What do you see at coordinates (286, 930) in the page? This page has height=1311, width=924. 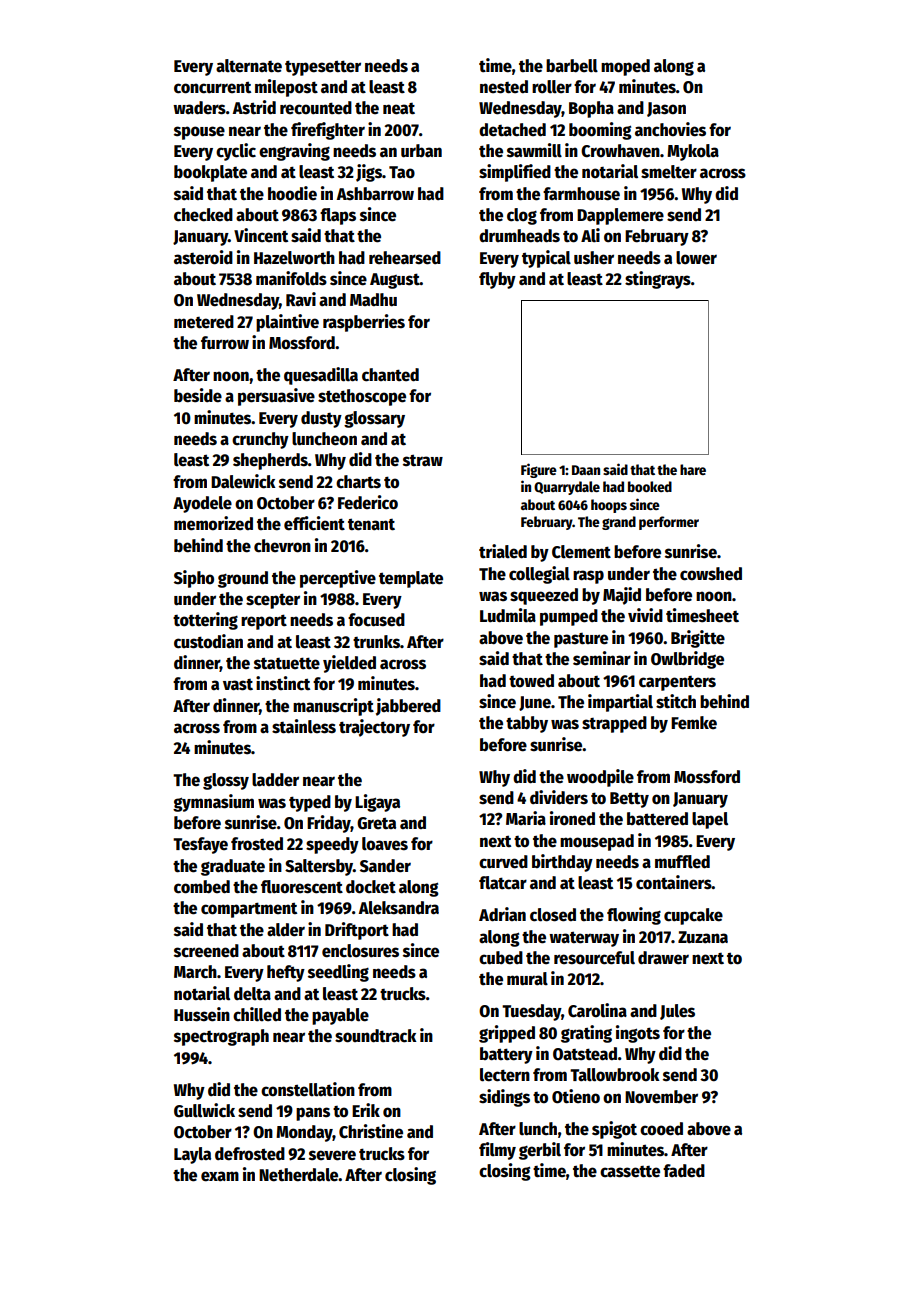 I see `alder` at bounding box center [286, 930].
